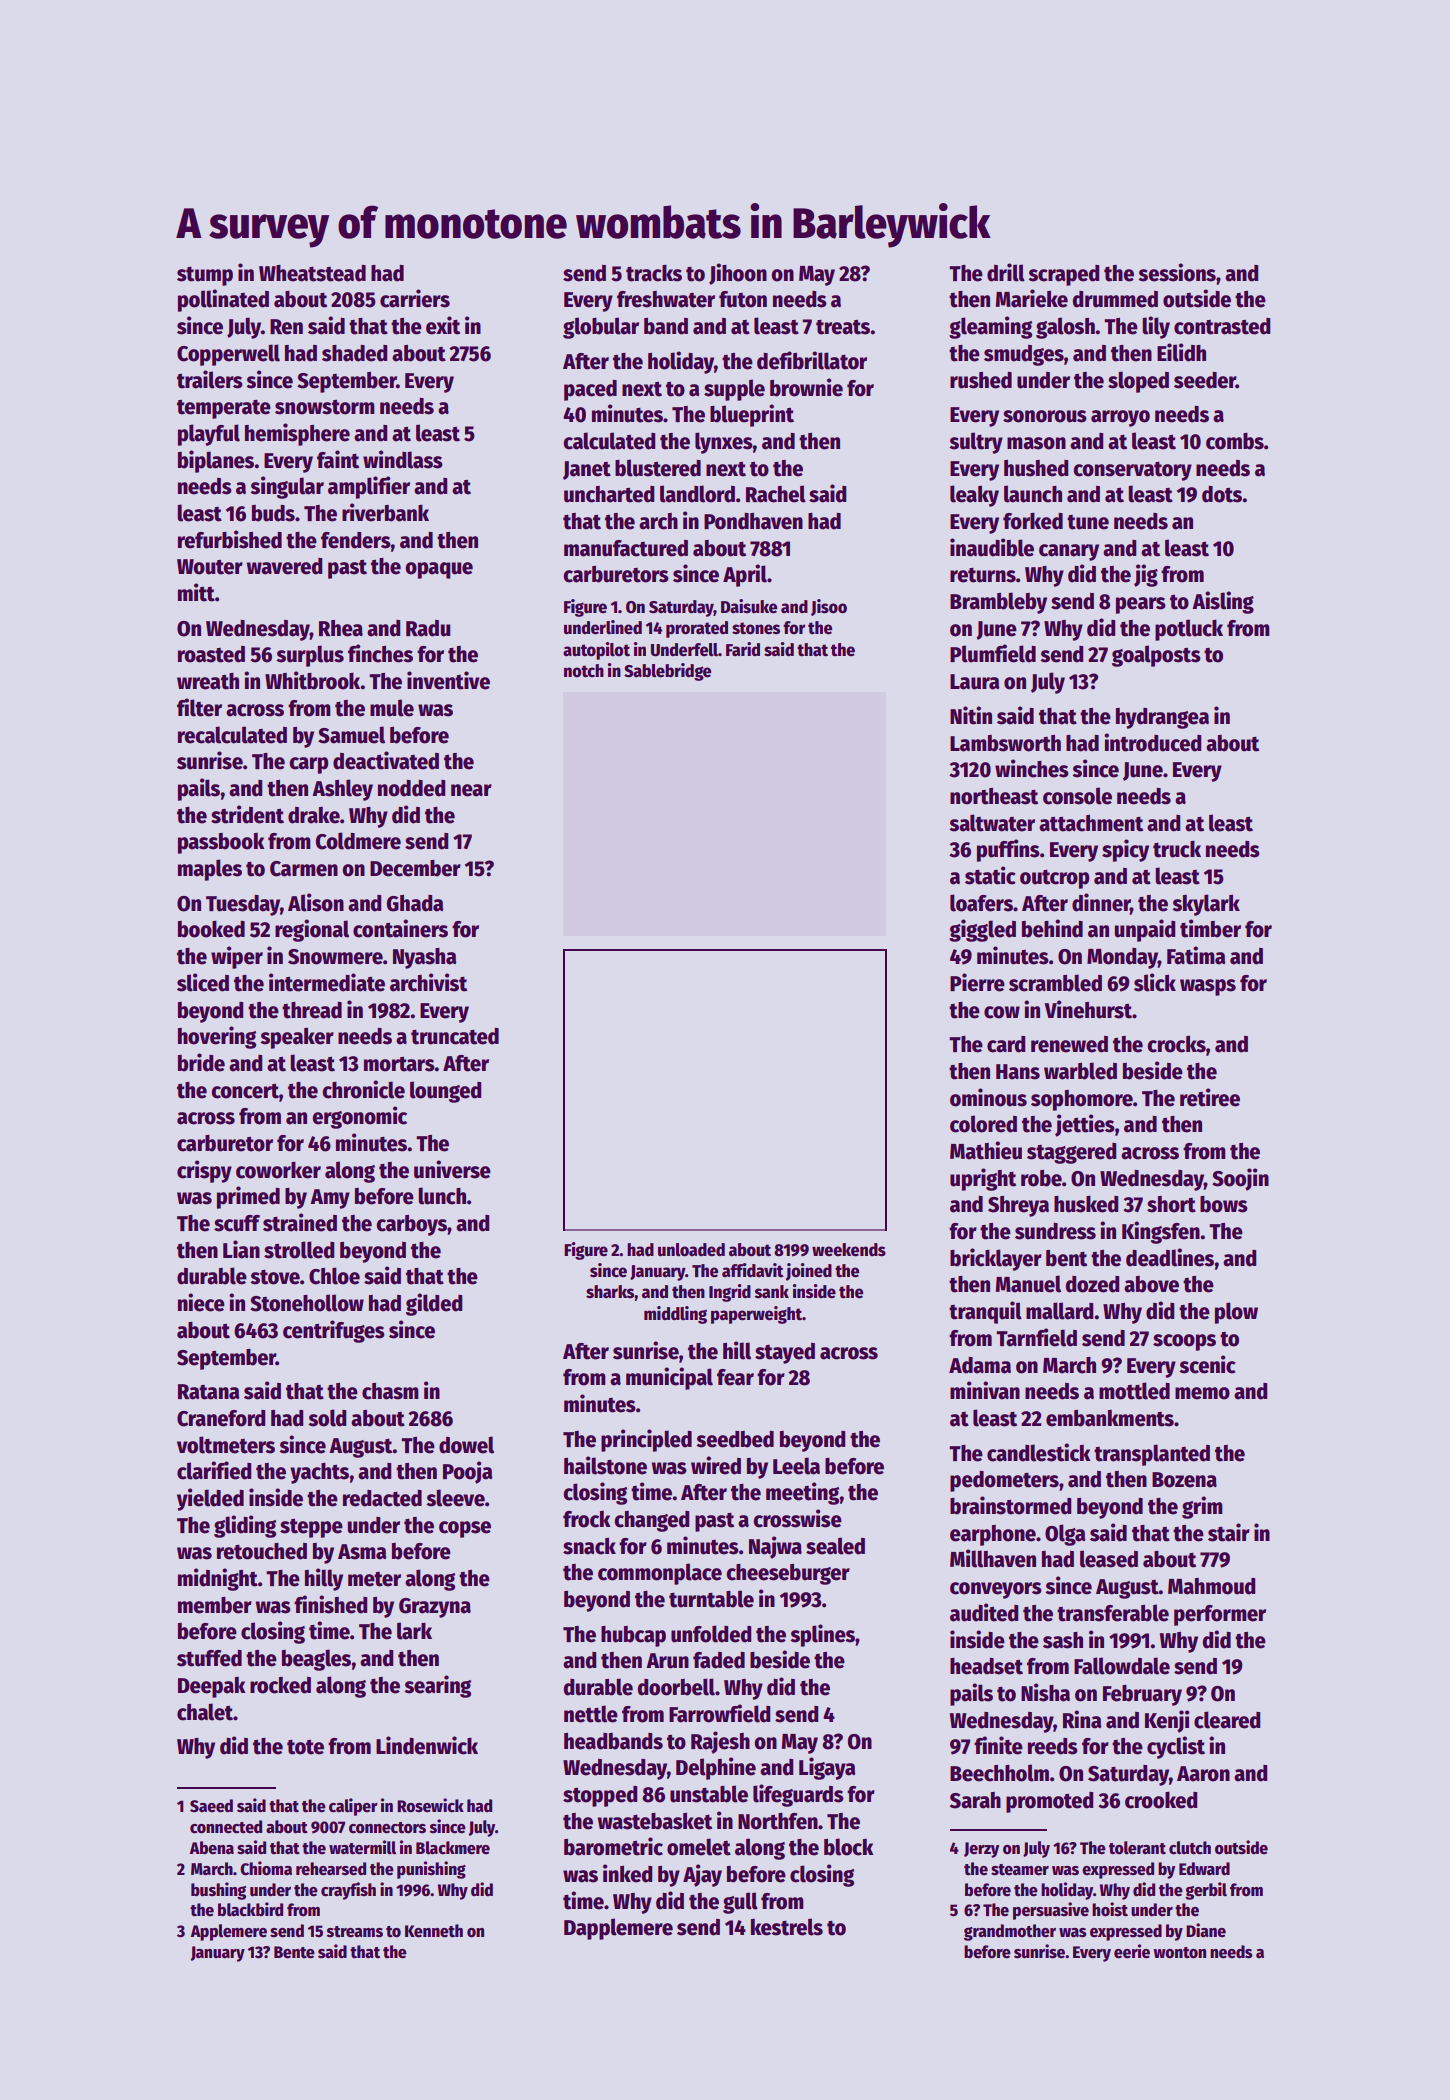 This document has height=2100, width=1450. I want to click on sessions, so click(1177, 272).
